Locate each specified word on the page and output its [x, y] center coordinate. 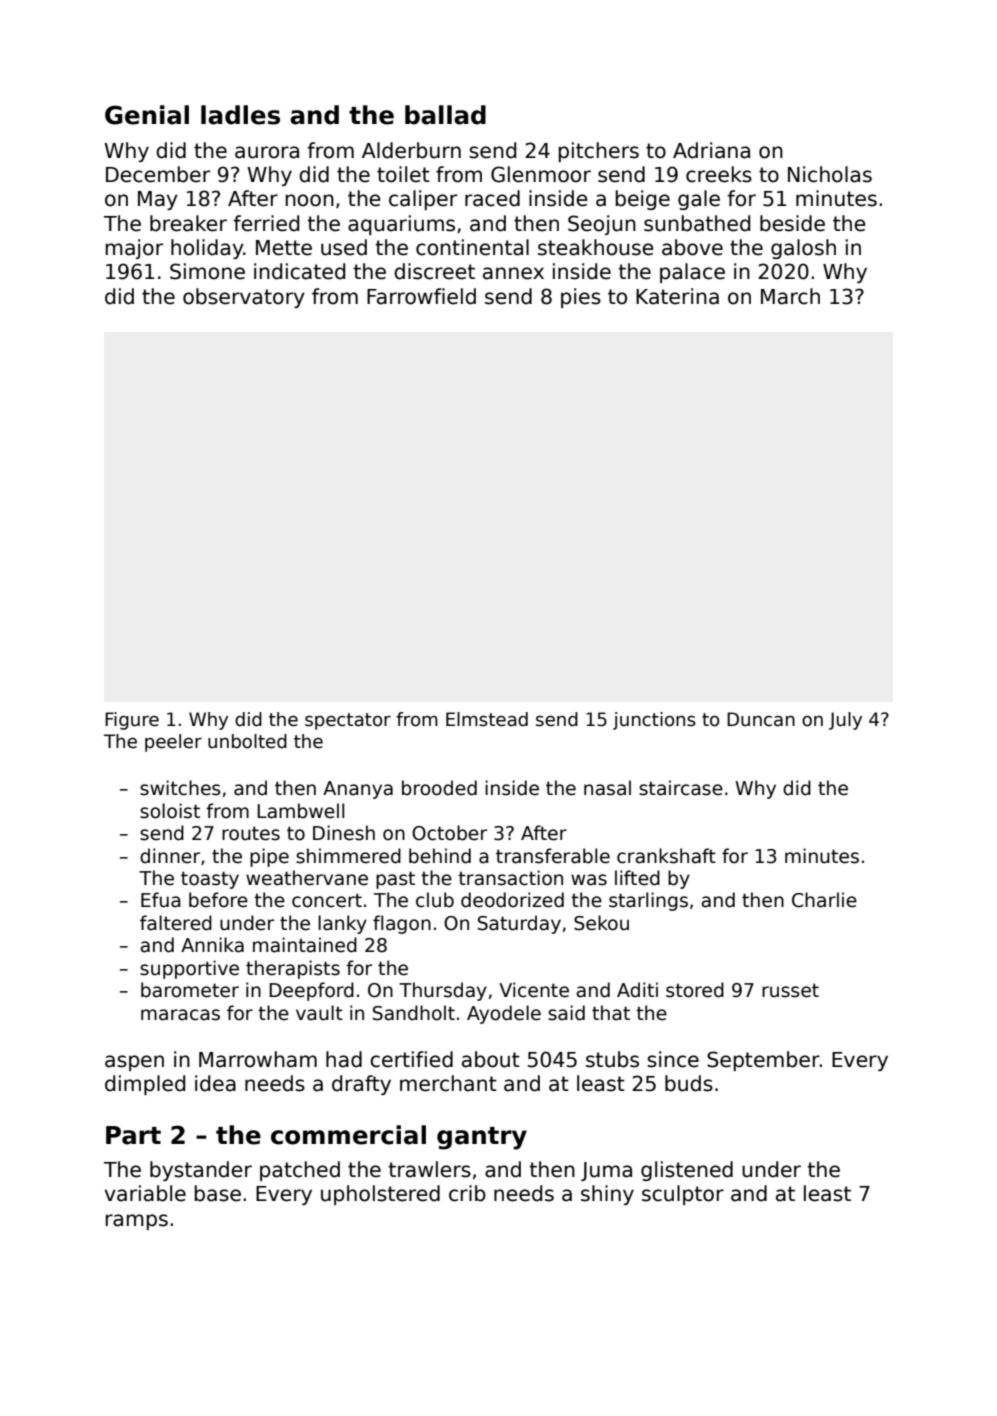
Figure [132, 721]
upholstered [380, 1195]
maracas [180, 1015]
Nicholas [830, 174]
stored [695, 990]
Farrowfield [421, 296]
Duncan [761, 719]
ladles [240, 115]
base [218, 1193]
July [845, 721]
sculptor [683, 1195]
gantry [482, 1138]
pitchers [599, 152]
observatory [244, 298]
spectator [348, 721]
